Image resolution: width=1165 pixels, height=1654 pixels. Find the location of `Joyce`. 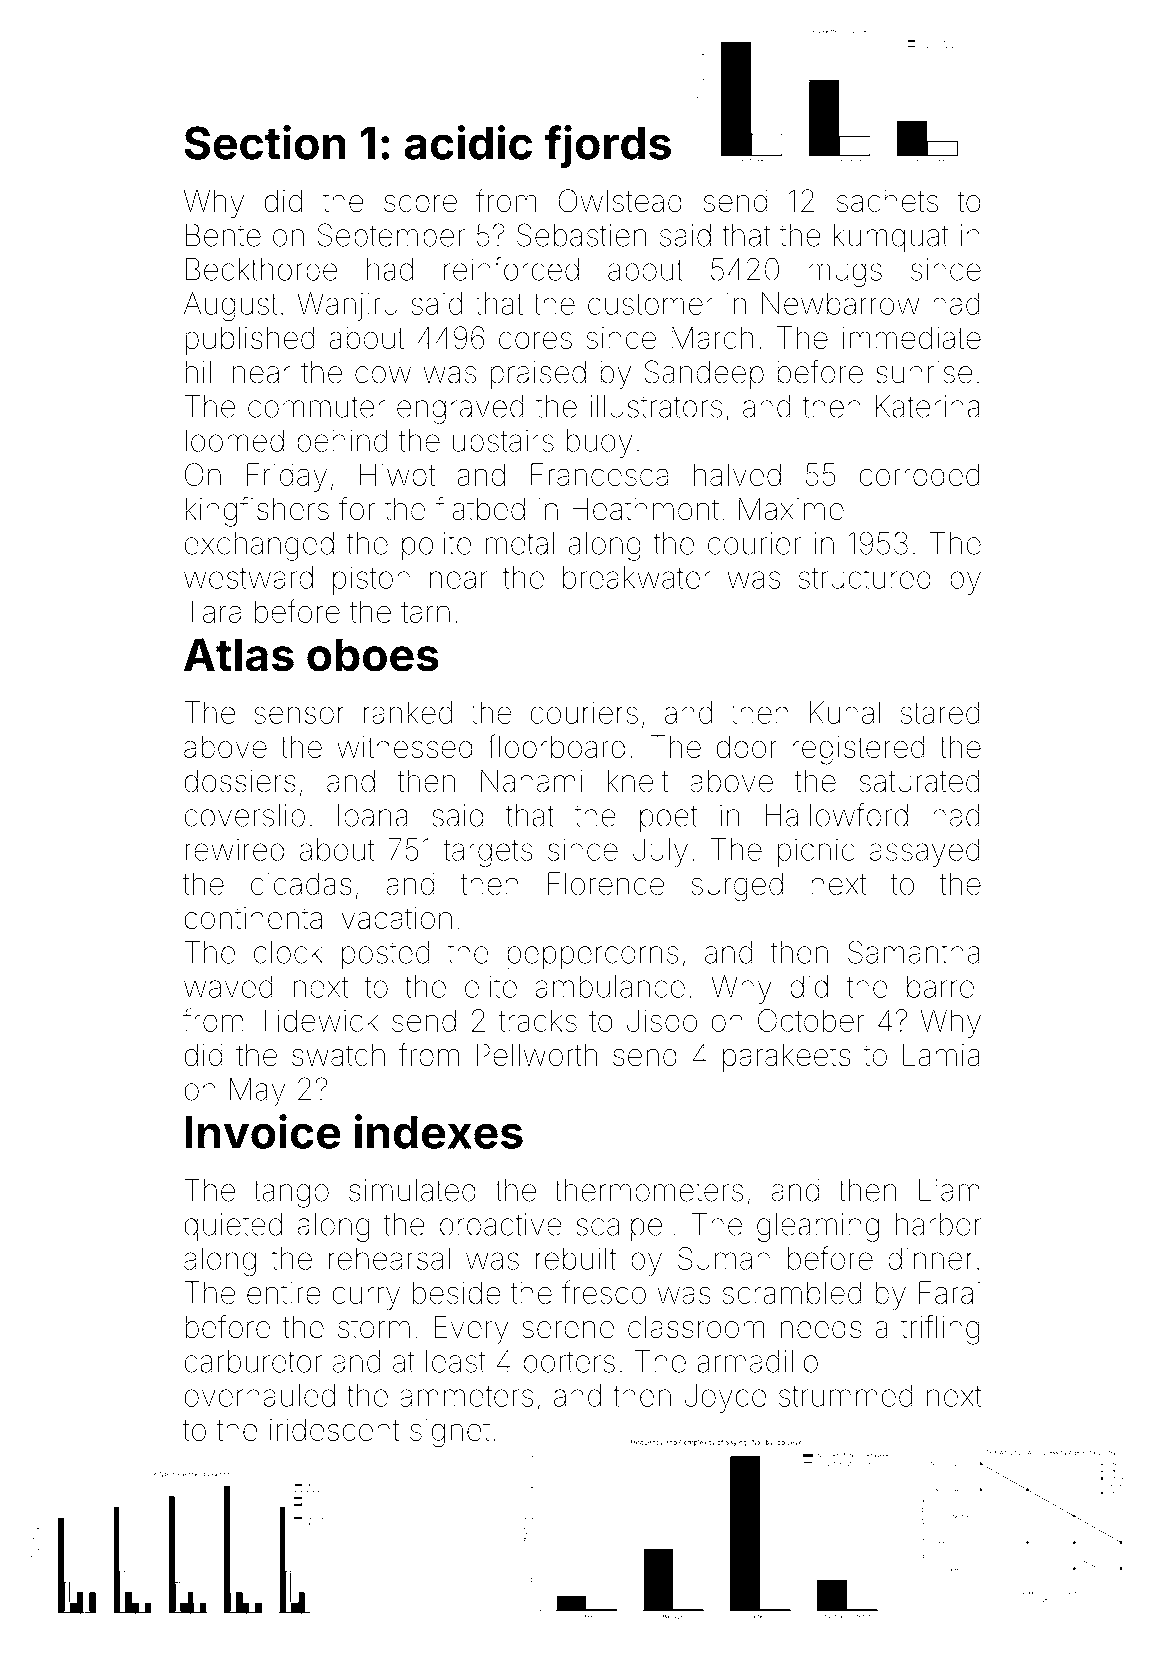

Joyce is located at coordinates (725, 1398).
